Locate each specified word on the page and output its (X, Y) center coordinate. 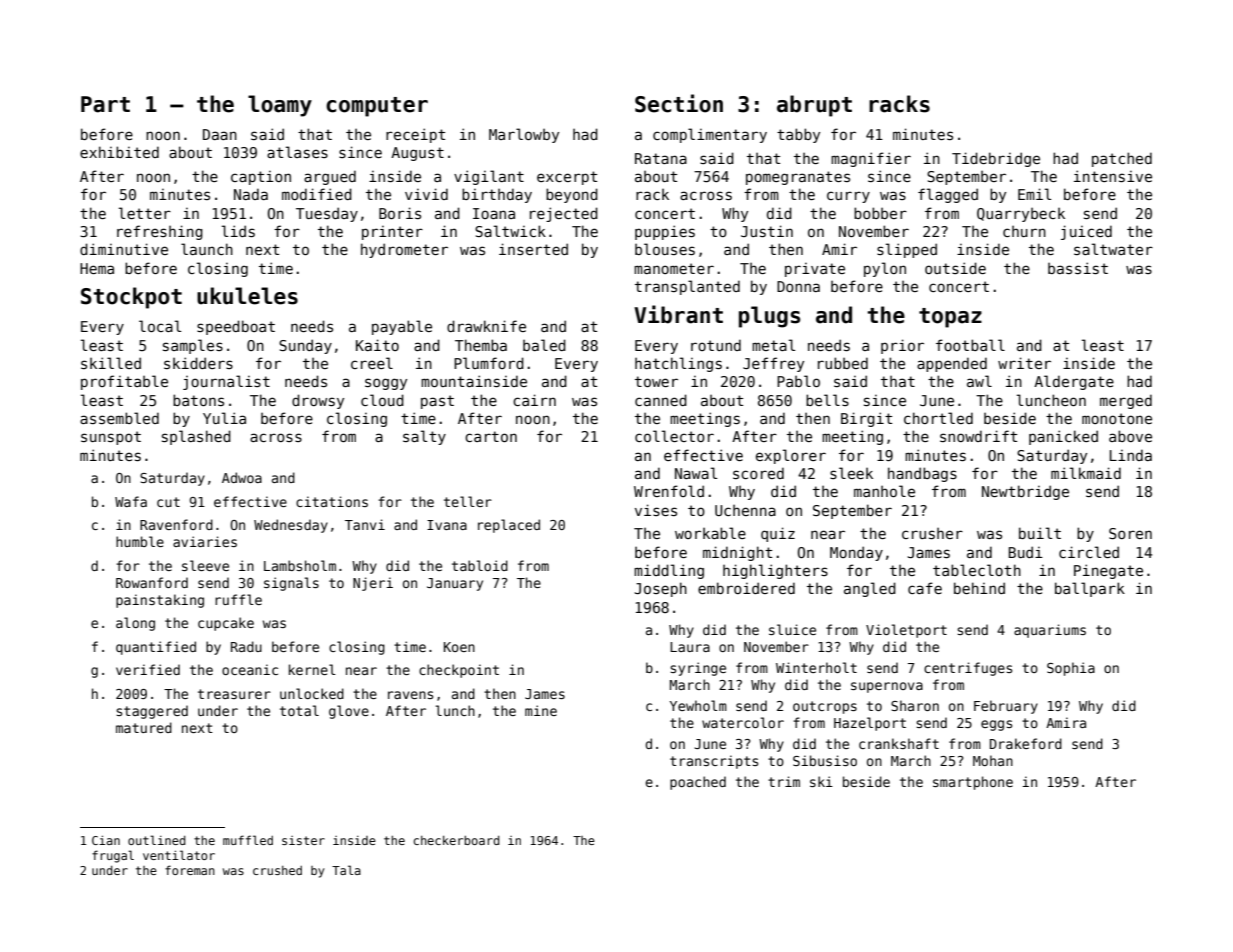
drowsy (318, 401)
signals (291, 584)
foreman (190, 870)
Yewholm (698, 705)
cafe (925, 588)
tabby (798, 135)
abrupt (814, 106)
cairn (534, 400)
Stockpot (131, 298)
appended (952, 364)
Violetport (906, 631)
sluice (792, 629)
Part (105, 104)
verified (148, 669)
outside (955, 268)
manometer (674, 268)
